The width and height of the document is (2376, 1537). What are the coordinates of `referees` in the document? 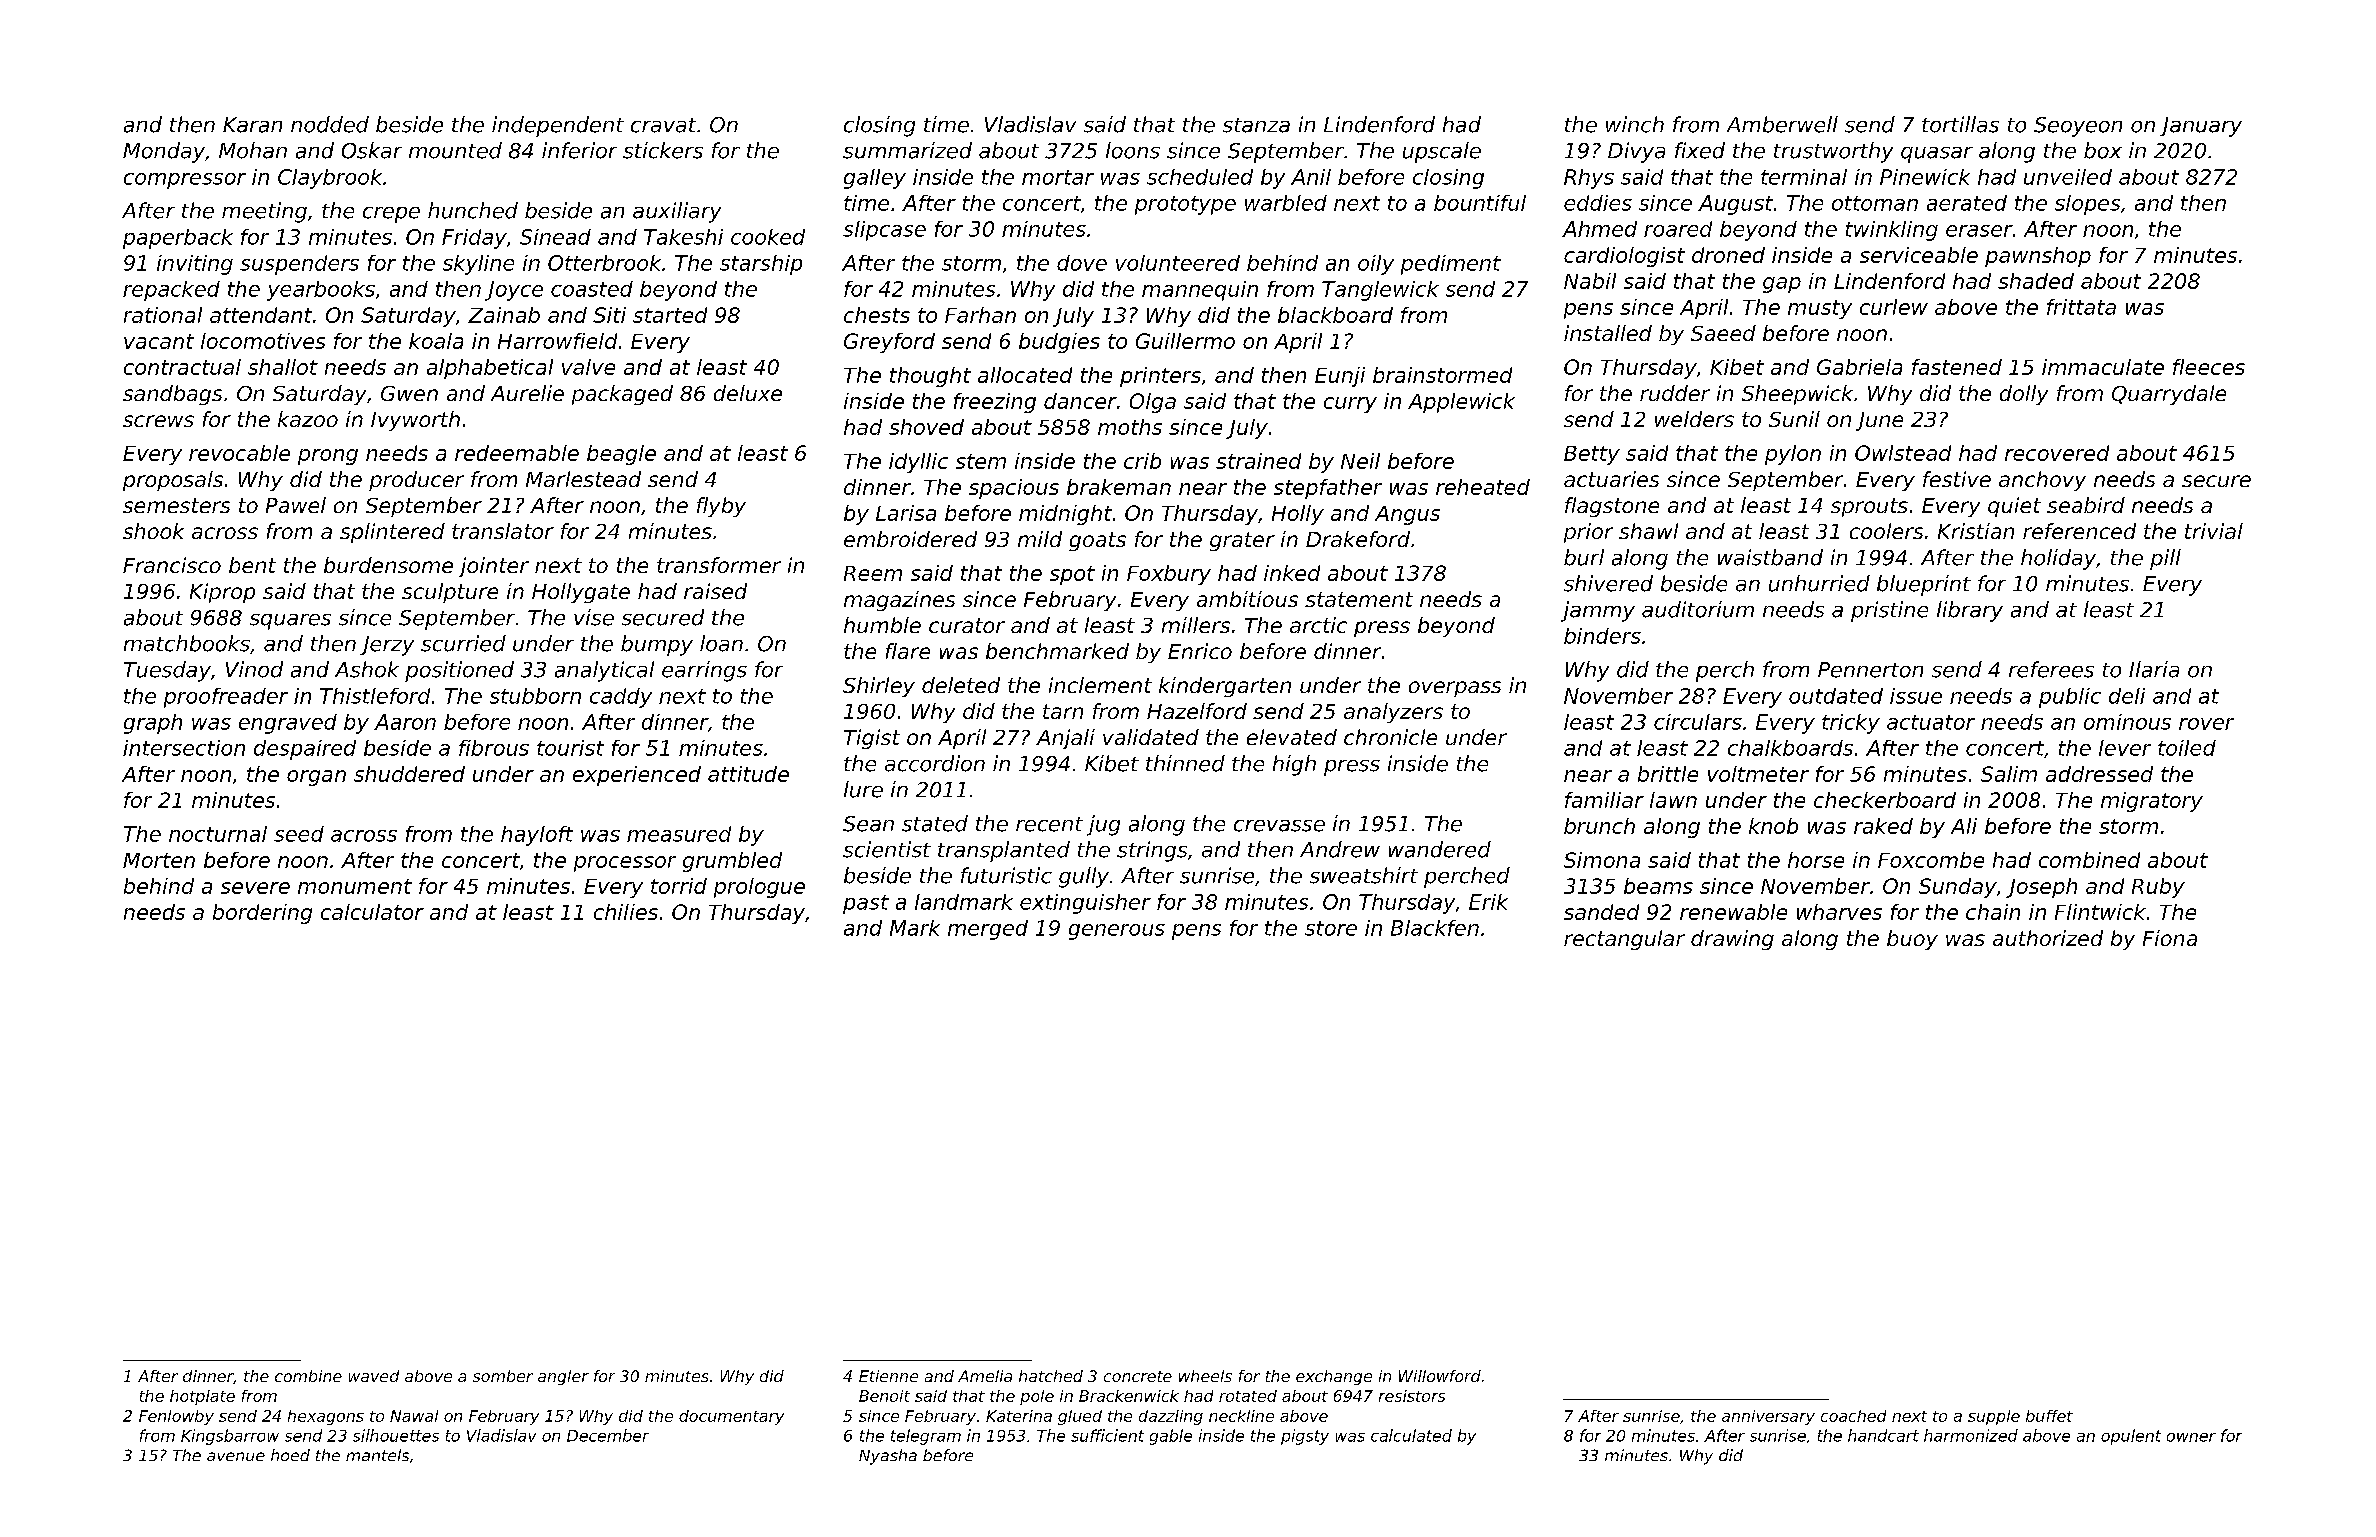 It's located at (2051, 669).
